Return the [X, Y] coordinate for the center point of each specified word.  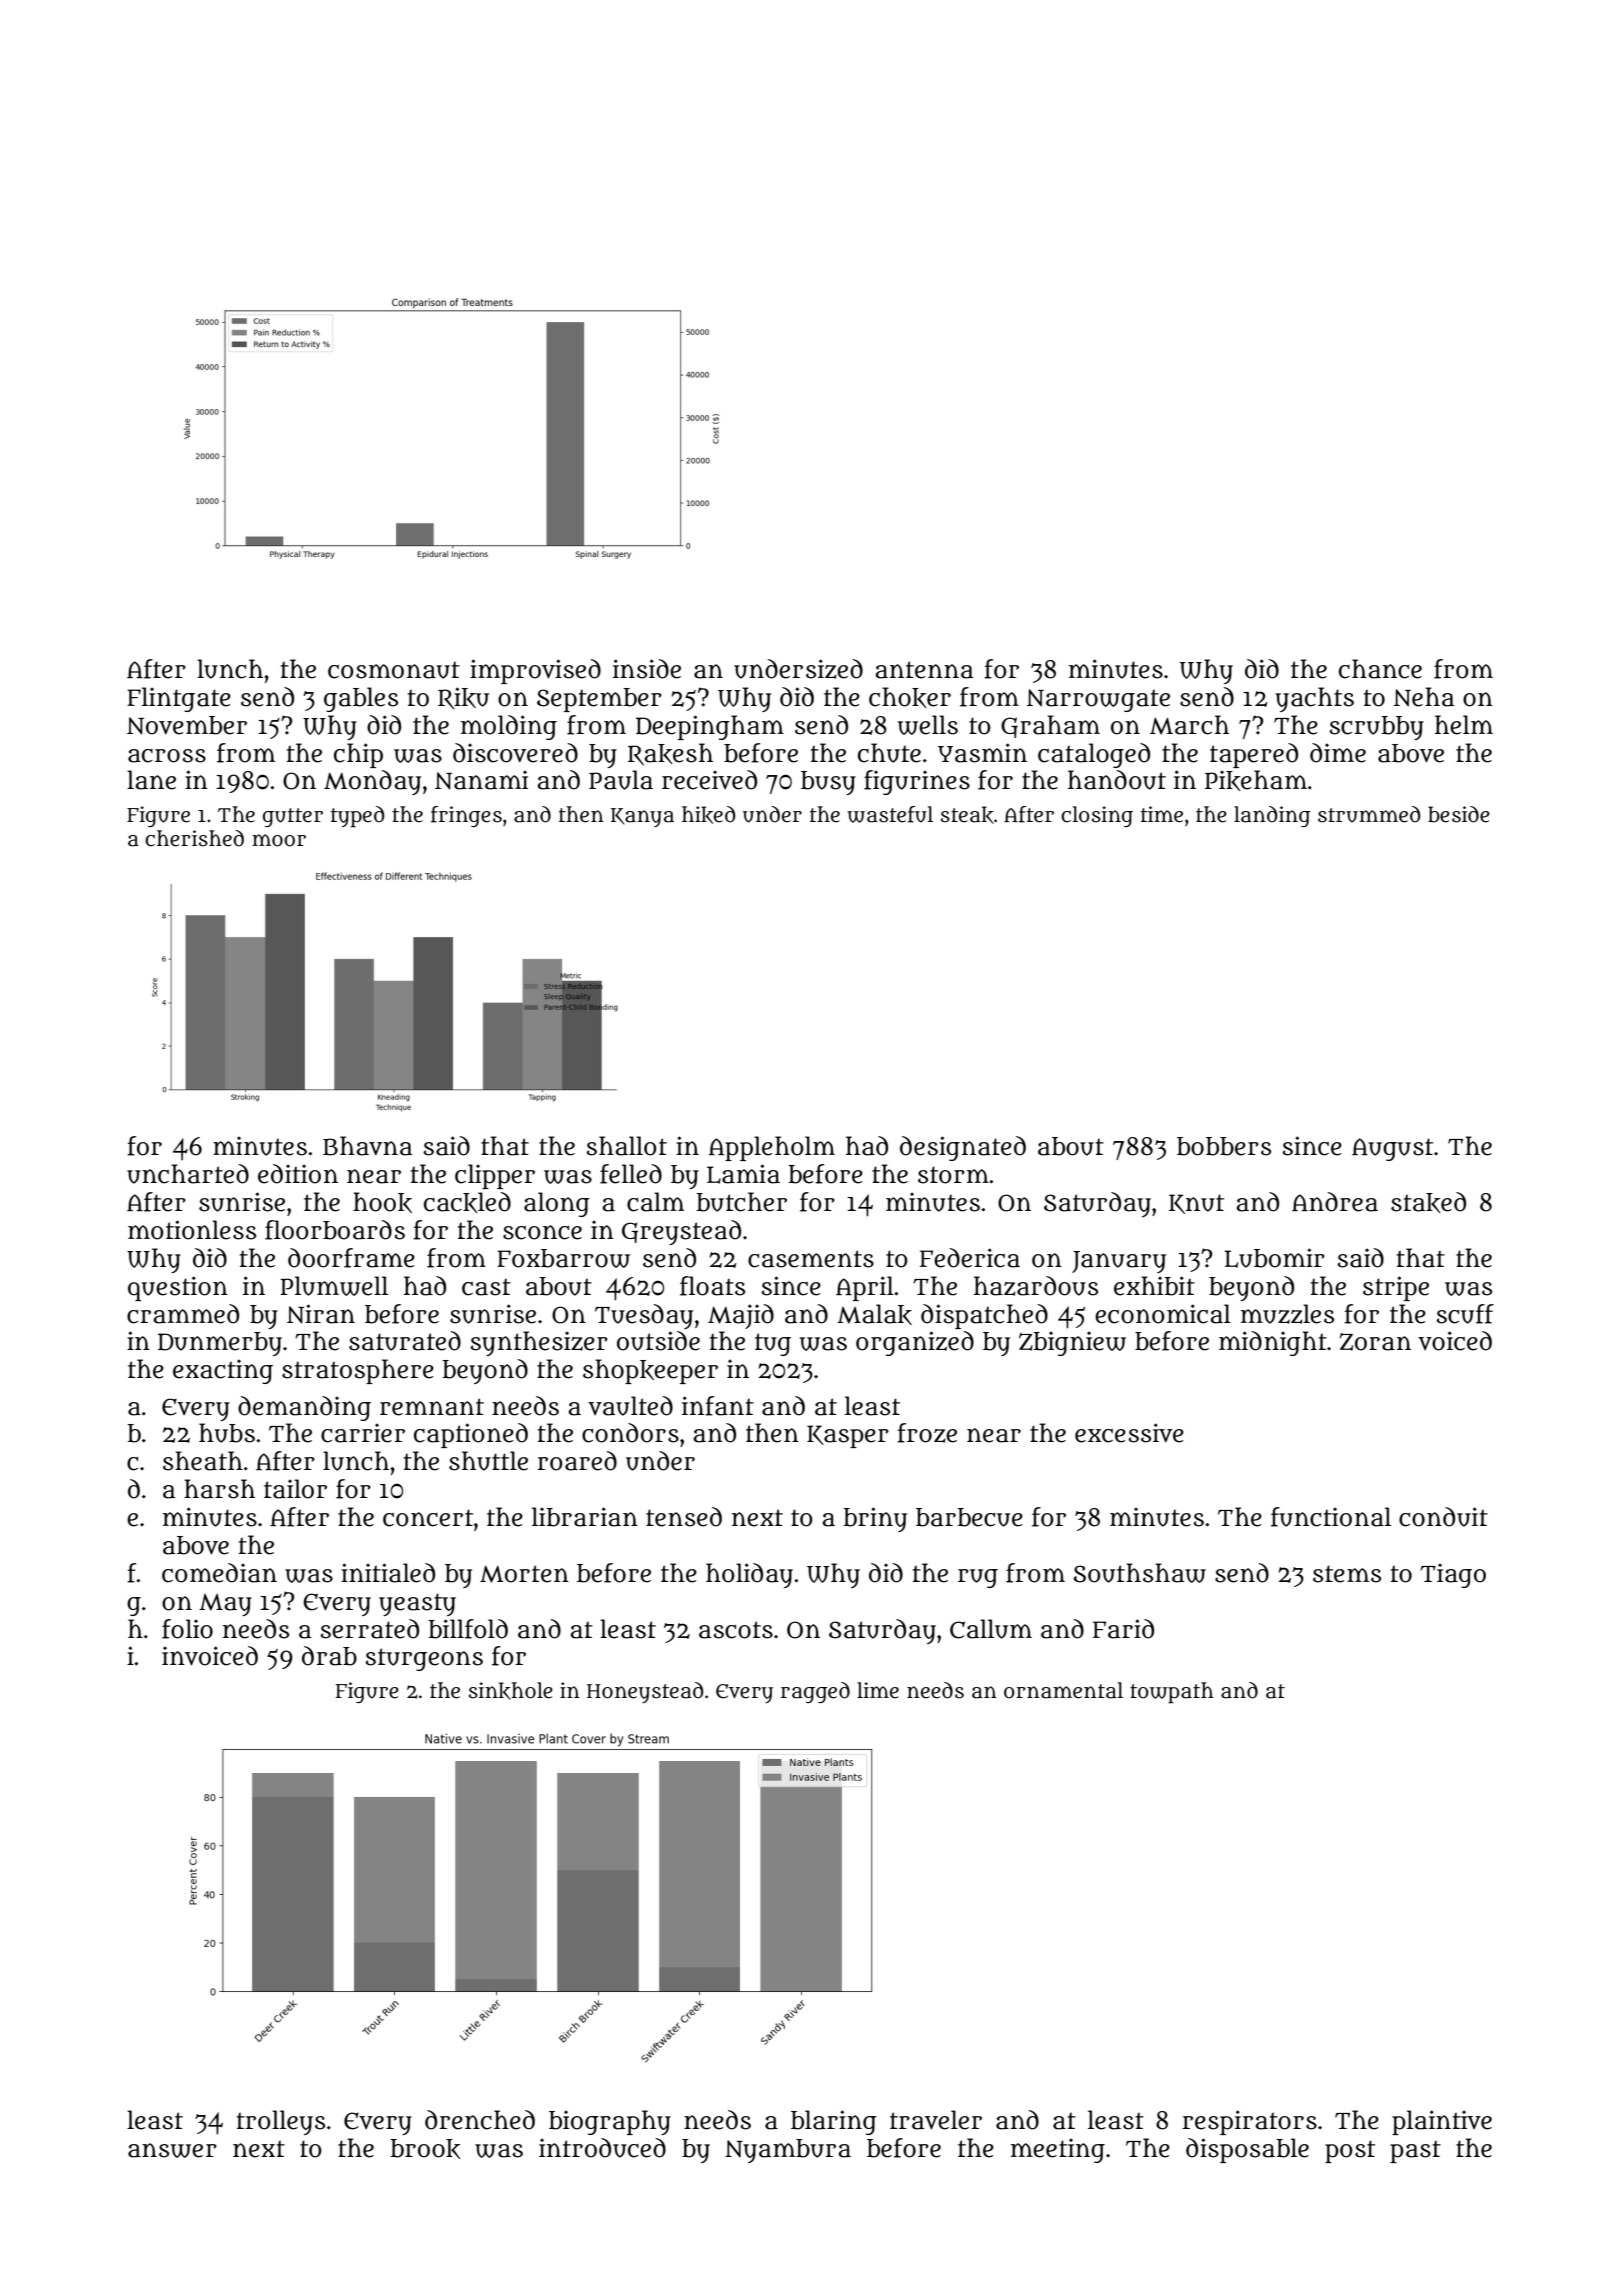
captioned [471, 1435]
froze [927, 1433]
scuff [1465, 1314]
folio [187, 1629]
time [1162, 814]
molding [509, 727]
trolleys [281, 2122]
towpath [1172, 1692]
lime [878, 1690]
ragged [815, 1692]
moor [279, 840]
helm [1464, 725]
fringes [466, 816]
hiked [708, 815]
